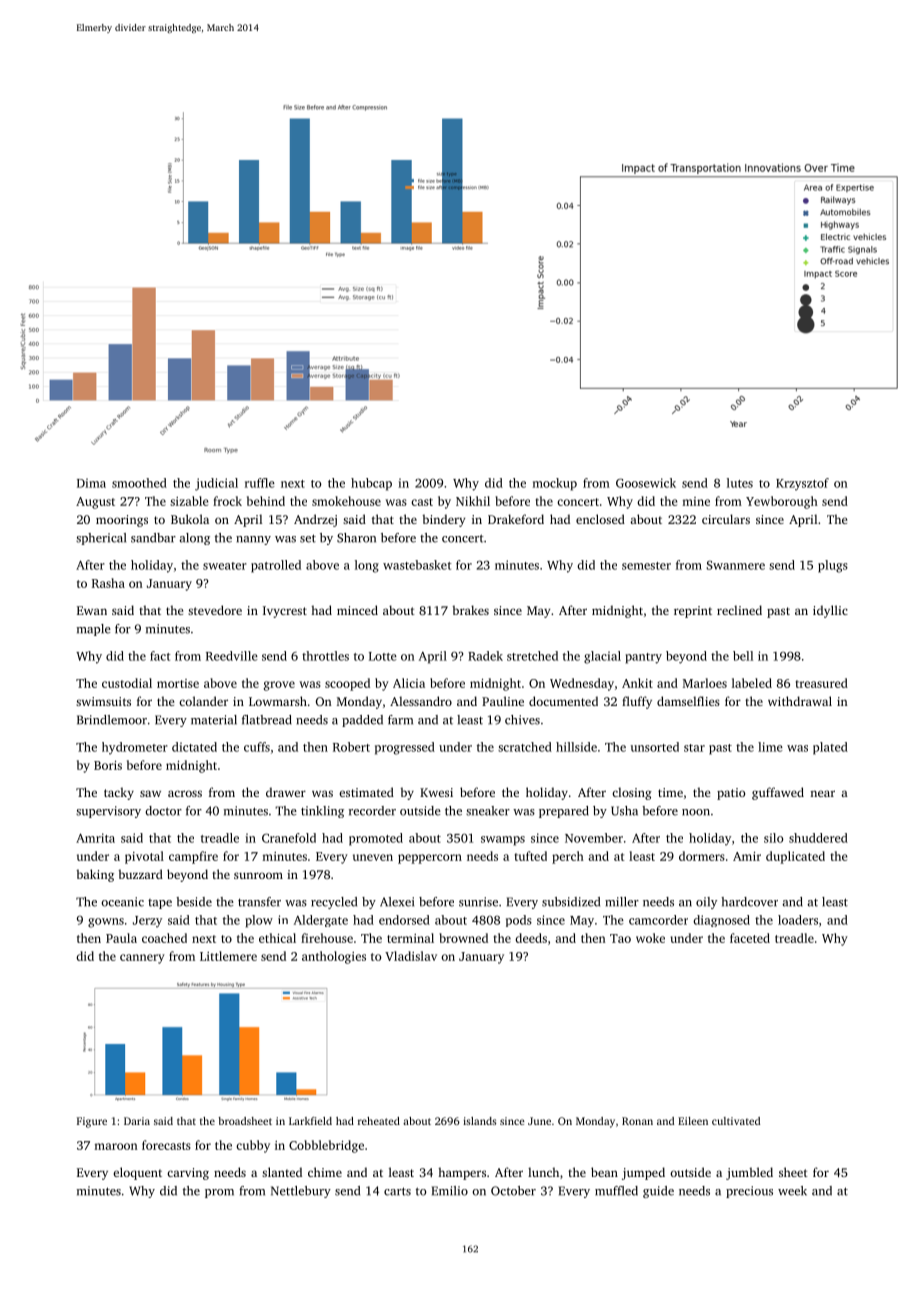  Describe the element at coordinates (409, 683) in the image. I see `Alicia` at that location.
